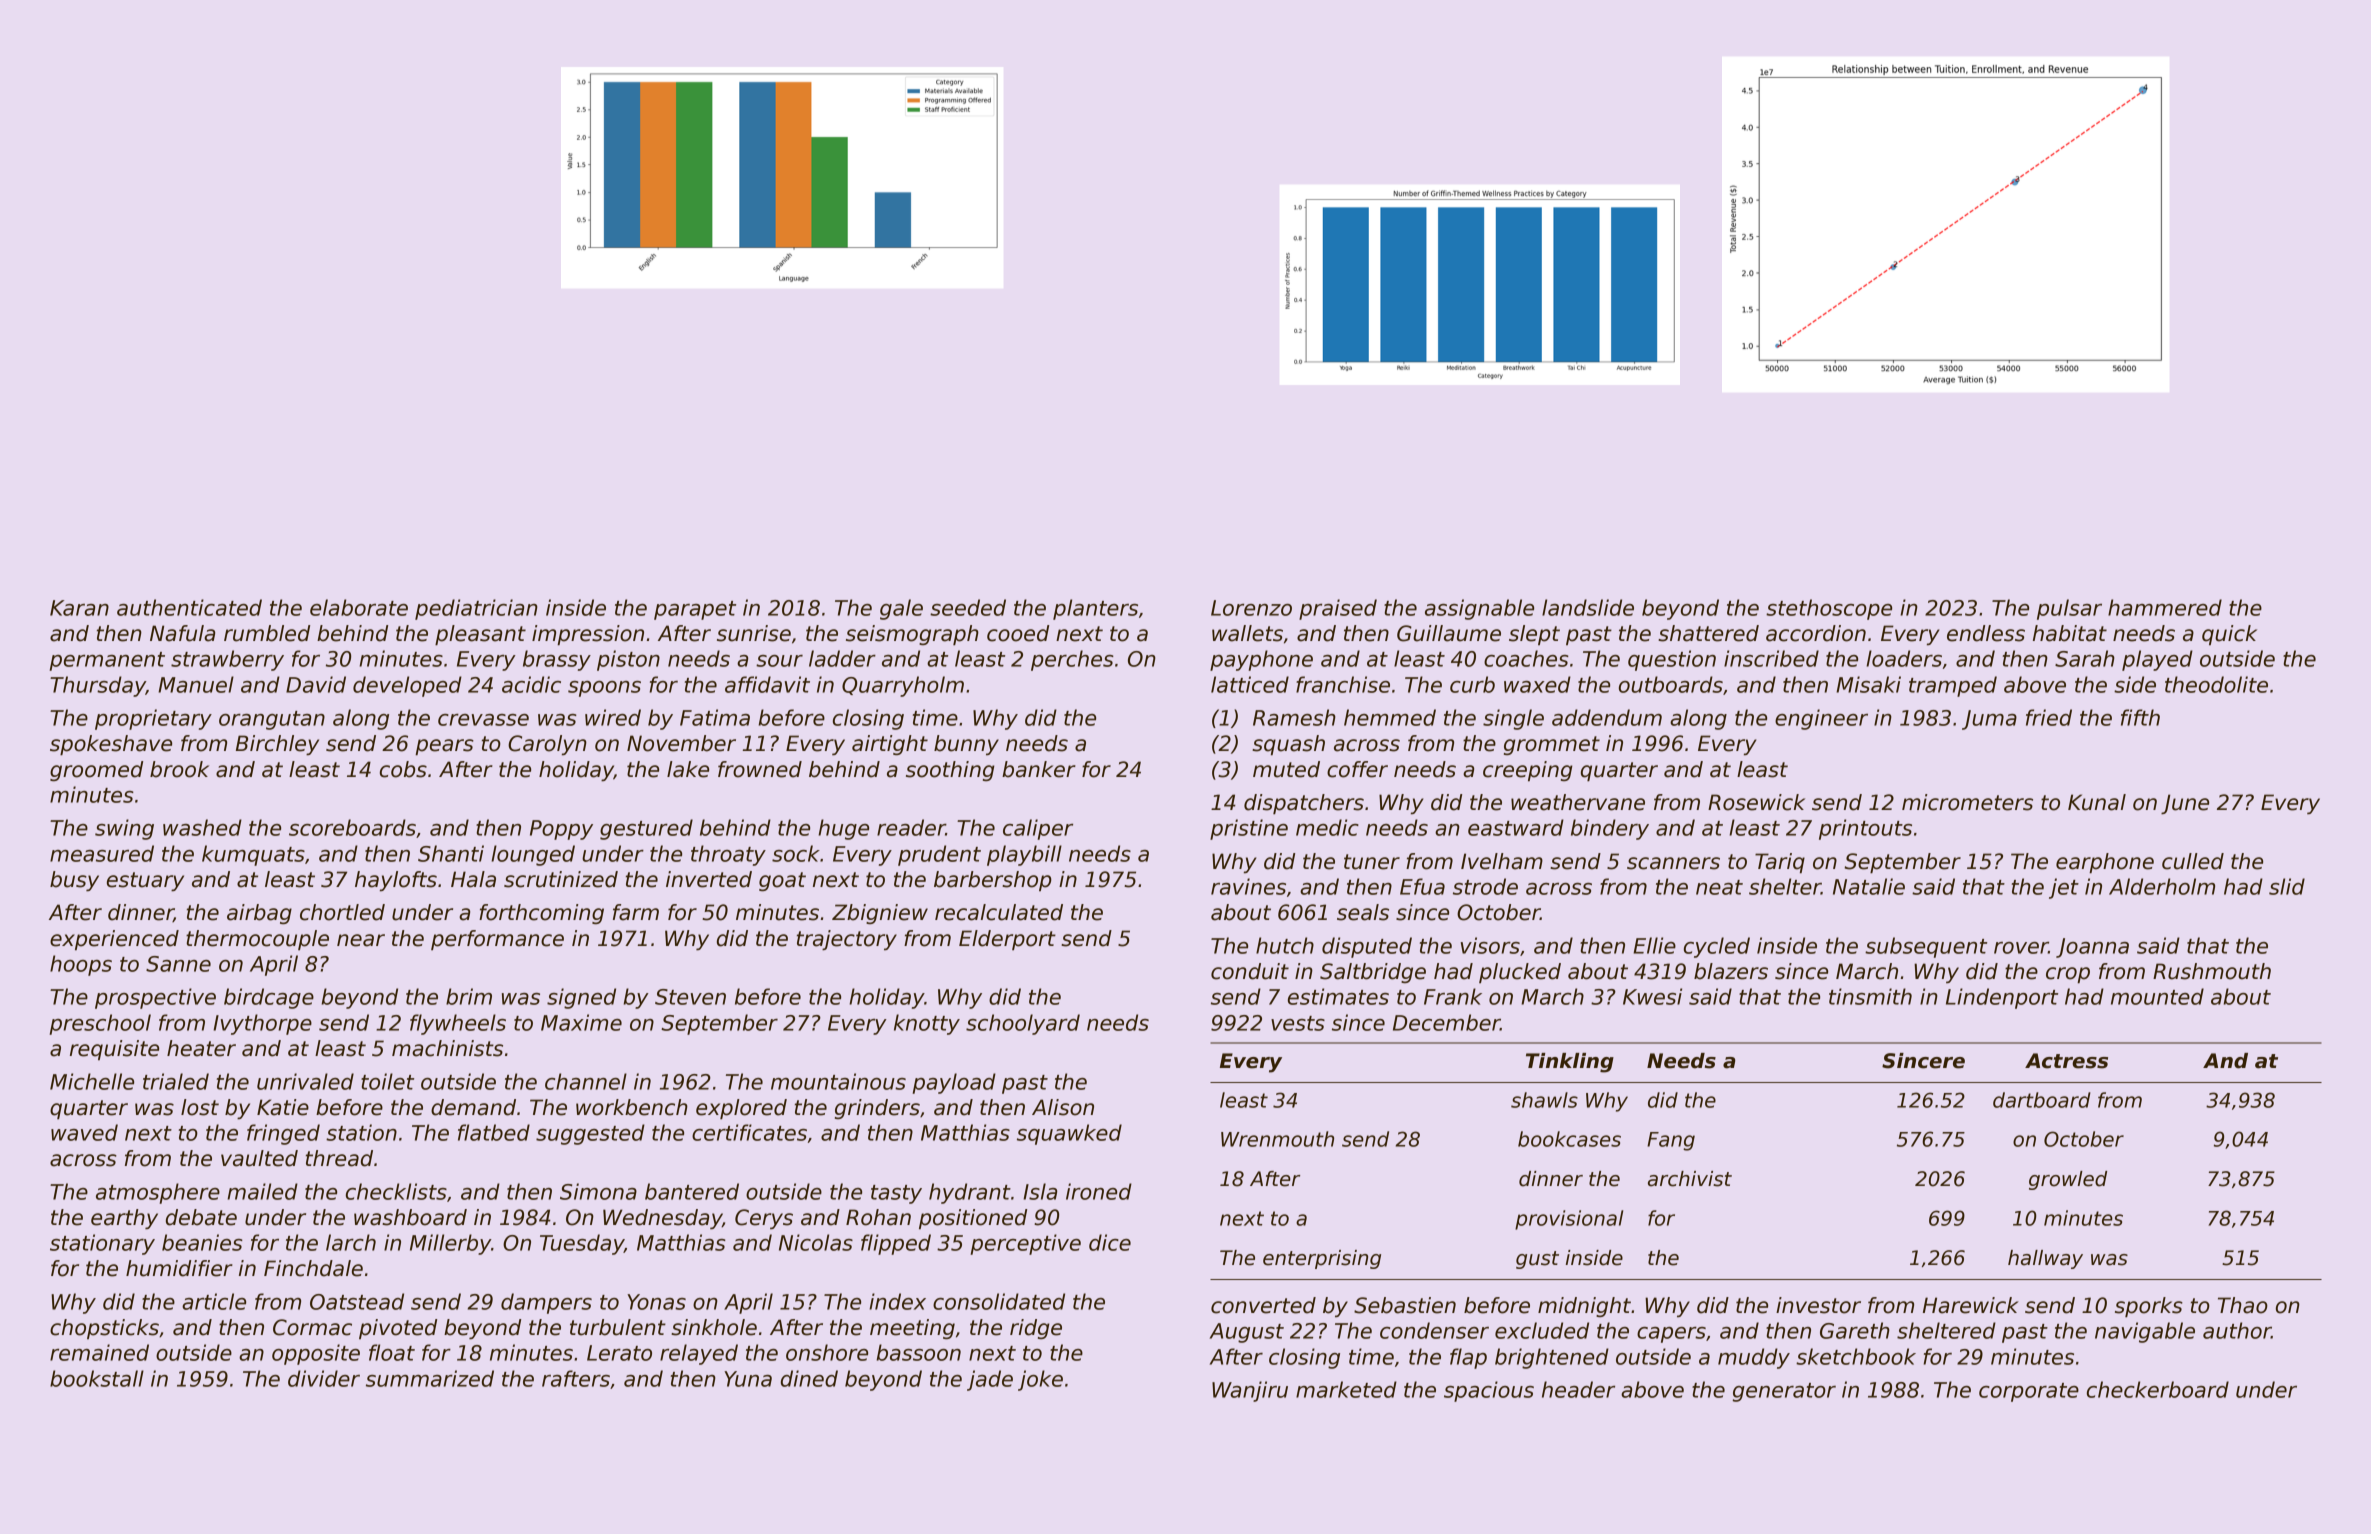  I want to click on enterprising, so click(1322, 1259).
